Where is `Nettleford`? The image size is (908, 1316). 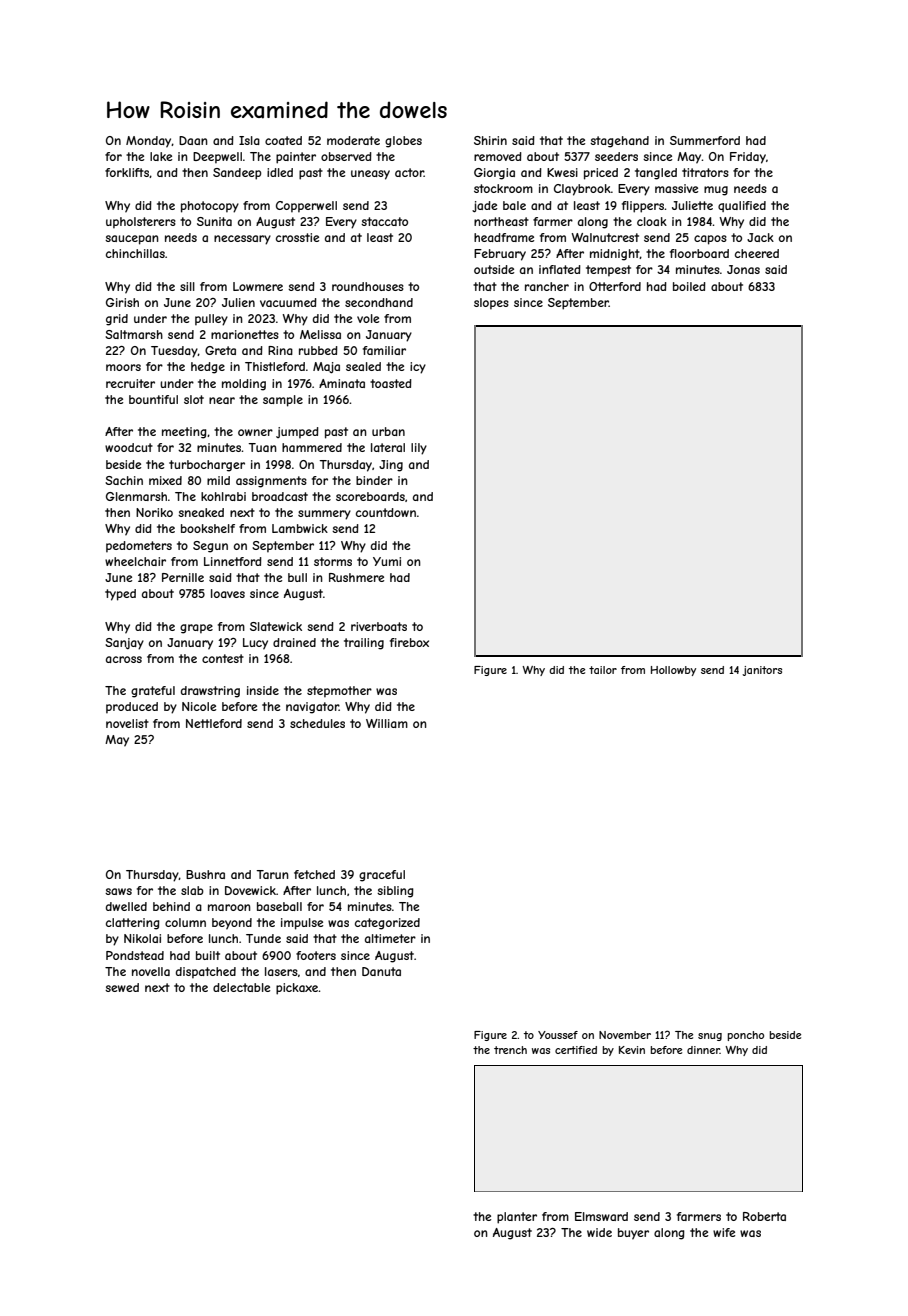
Nettleford is located at coordinates (214, 723).
